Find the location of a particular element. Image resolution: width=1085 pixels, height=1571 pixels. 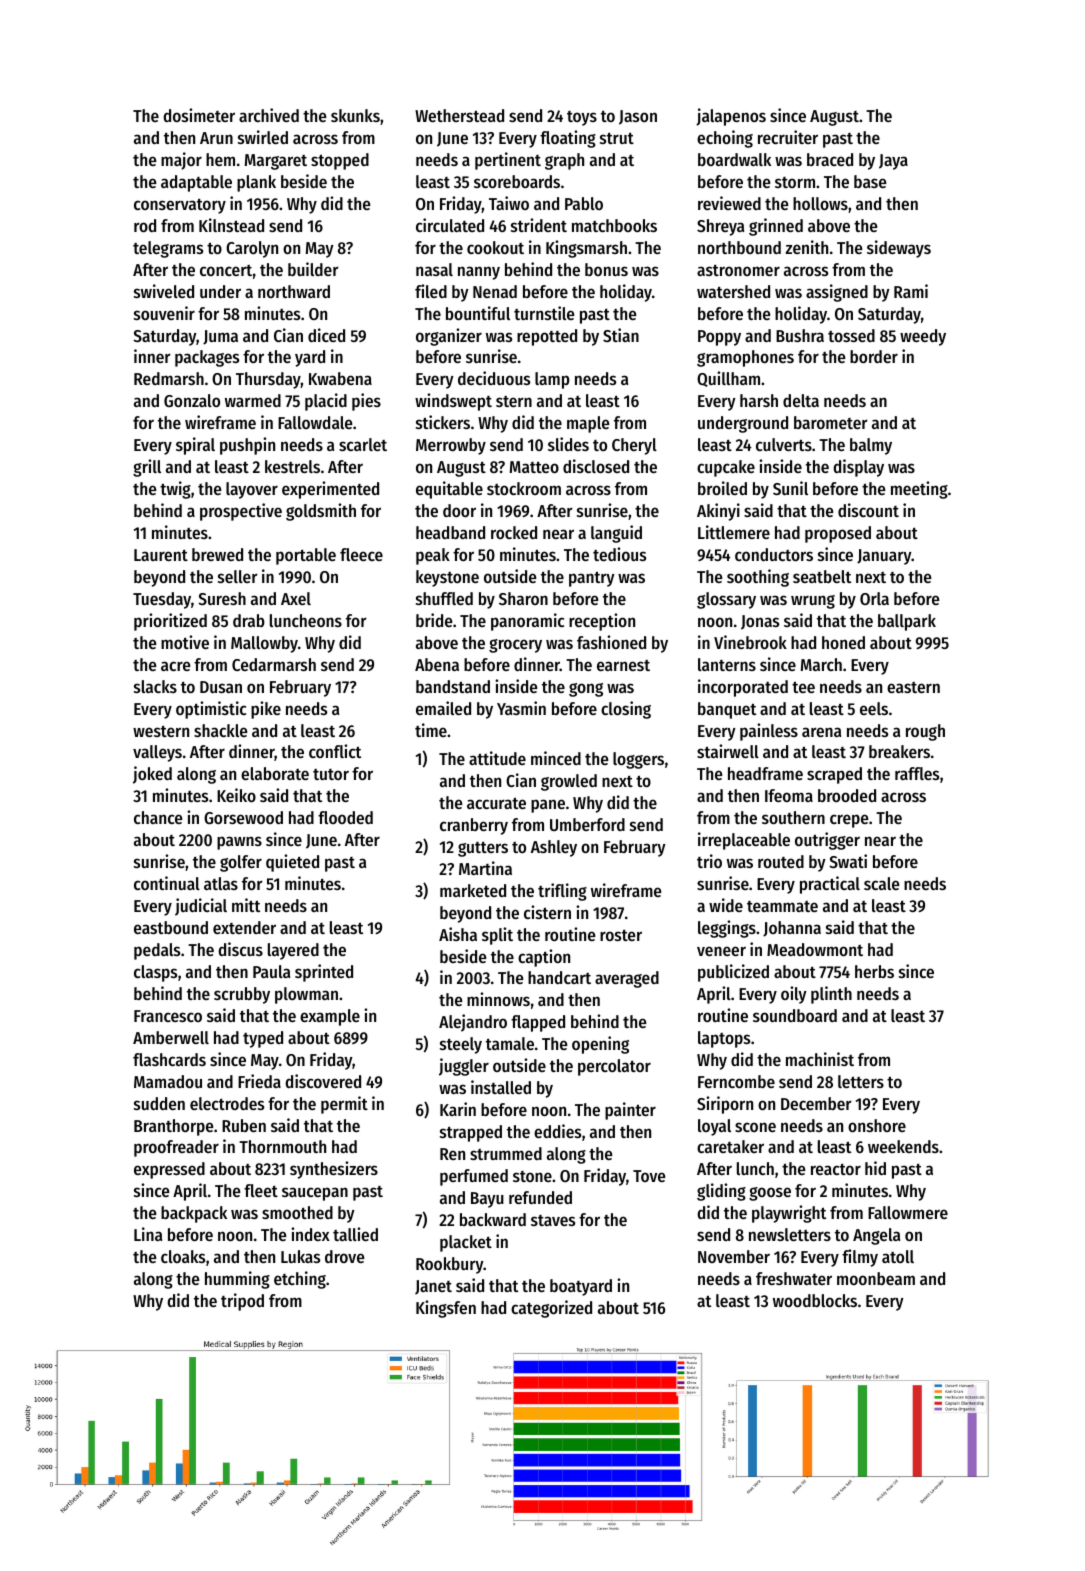

Gorsewood is located at coordinates (243, 817).
